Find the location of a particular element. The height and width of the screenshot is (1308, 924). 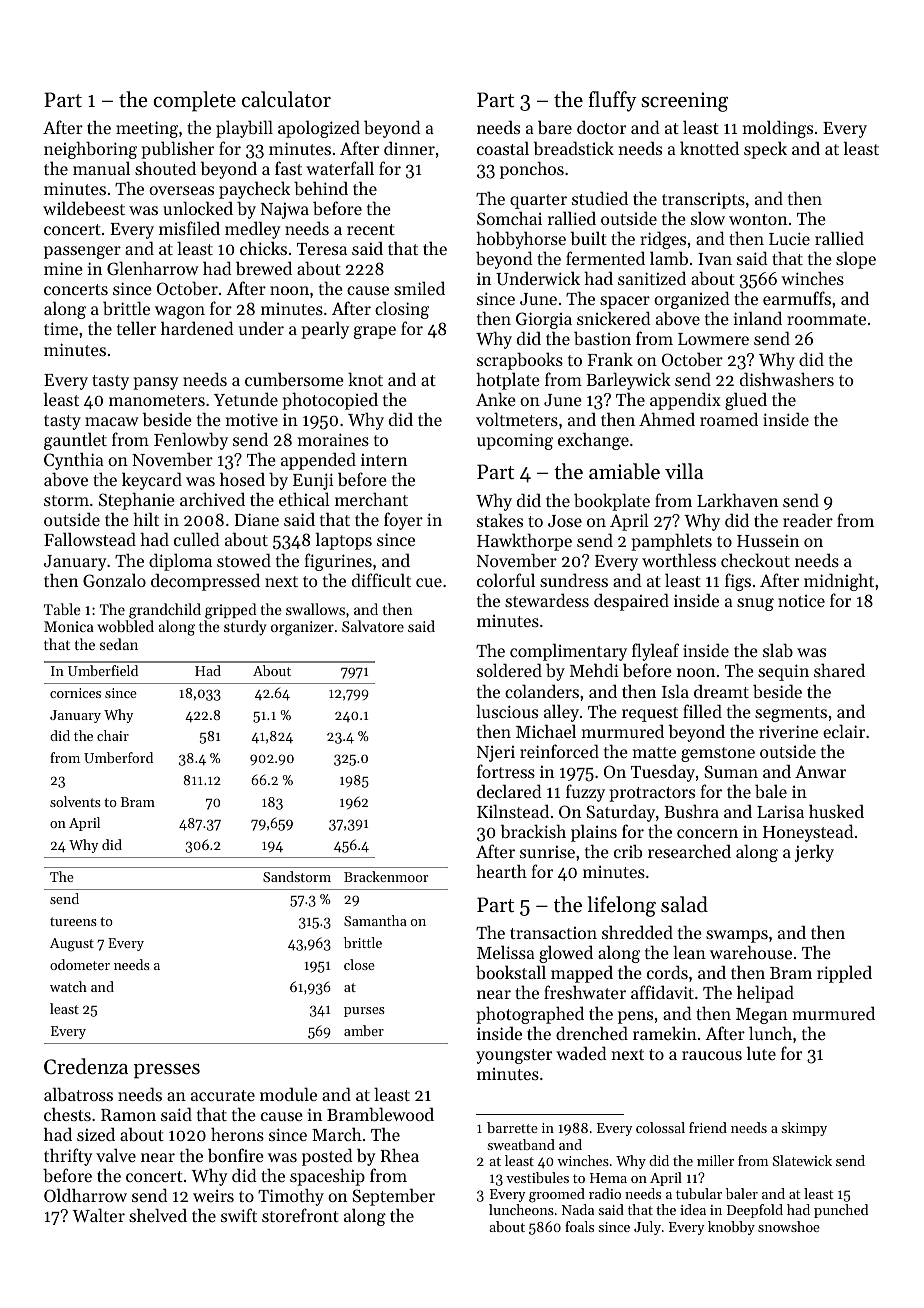

complete is located at coordinates (194, 101).
